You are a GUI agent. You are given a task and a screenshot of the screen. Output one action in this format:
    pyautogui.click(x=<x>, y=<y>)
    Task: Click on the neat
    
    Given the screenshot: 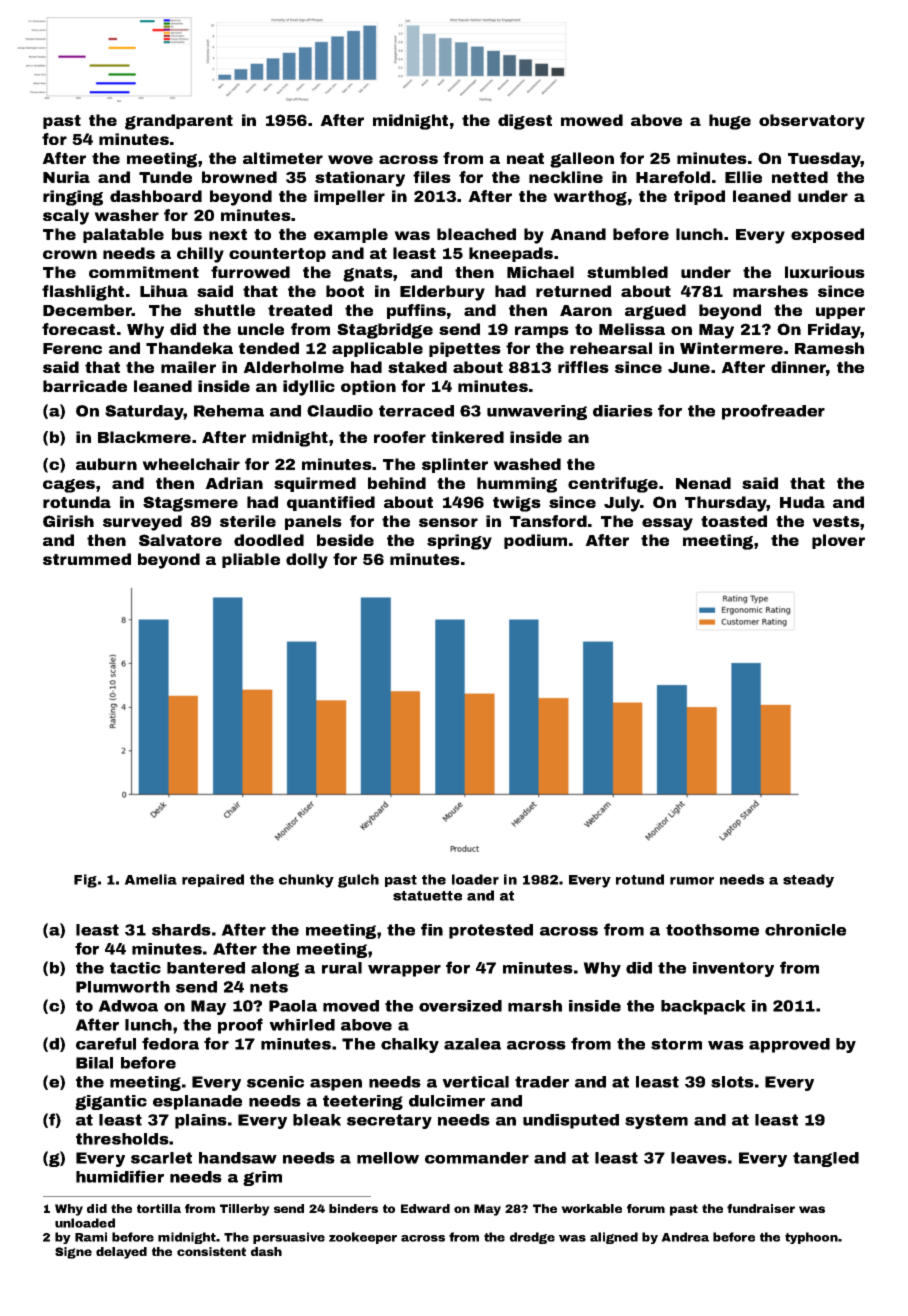 What is the action you would take?
    pyautogui.click(x=525, y=158)
